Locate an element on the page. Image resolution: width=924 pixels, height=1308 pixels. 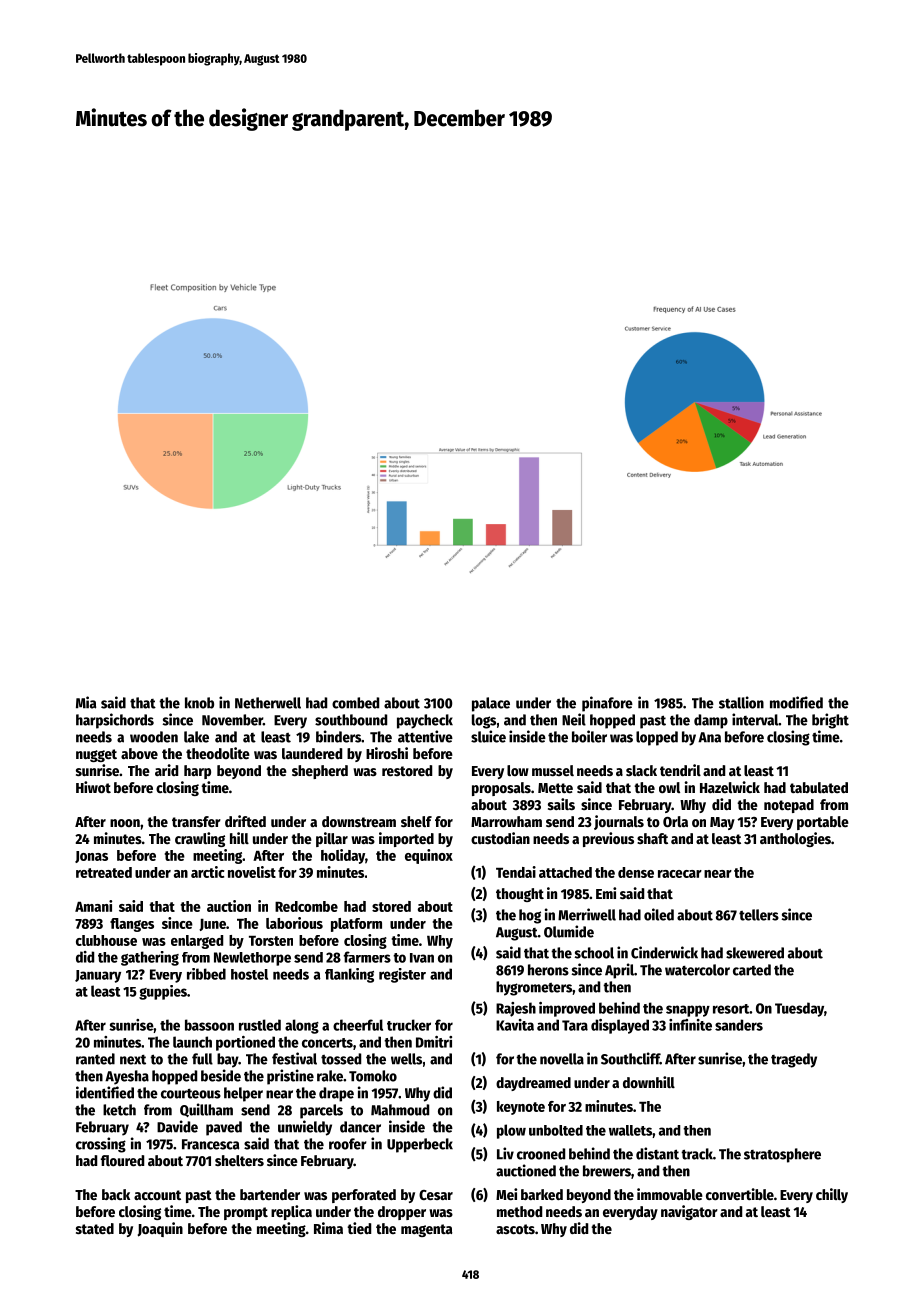
knob is located at coordinates (199, 703).
